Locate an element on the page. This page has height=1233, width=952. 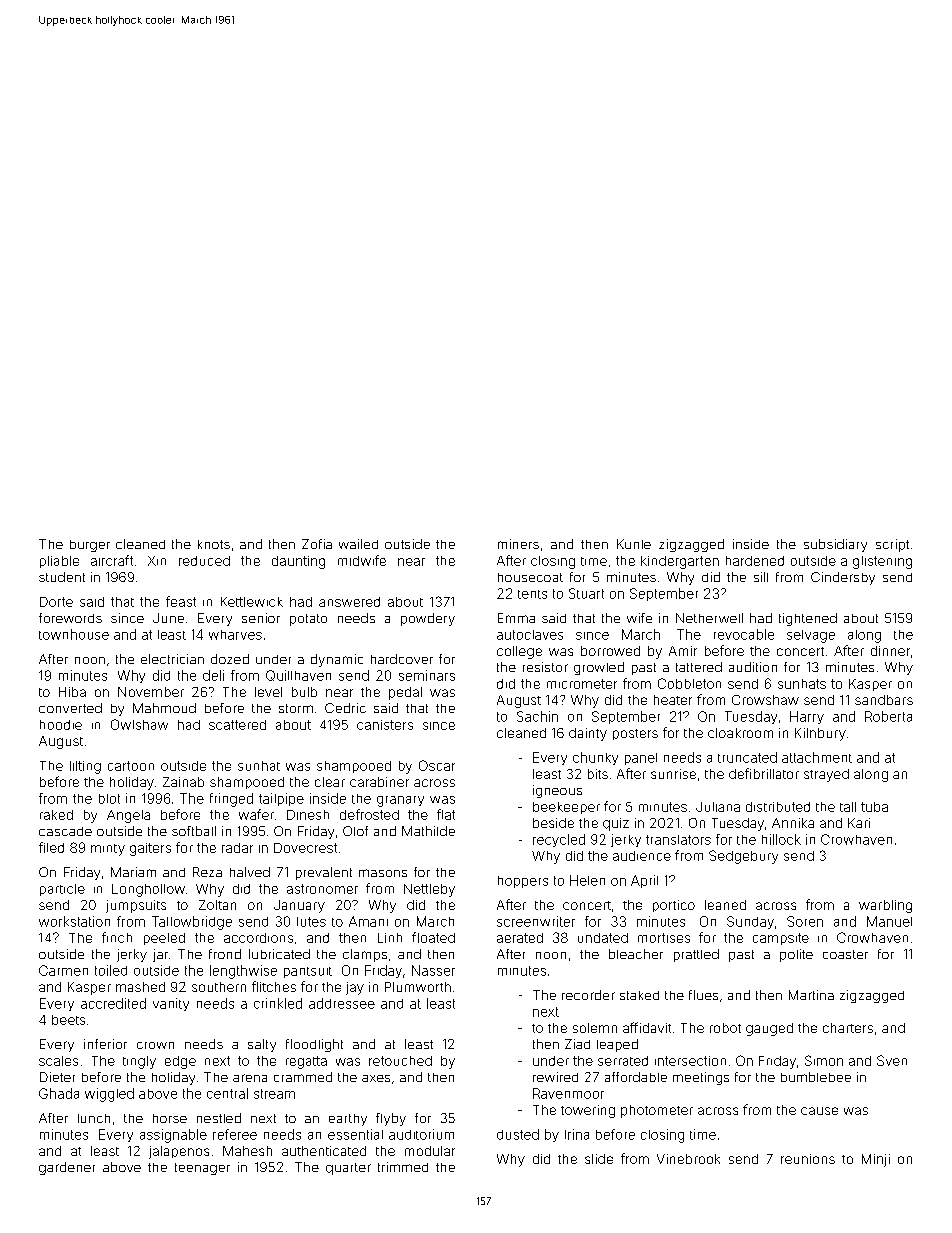
scales is located at coordinates (58, 1061).
